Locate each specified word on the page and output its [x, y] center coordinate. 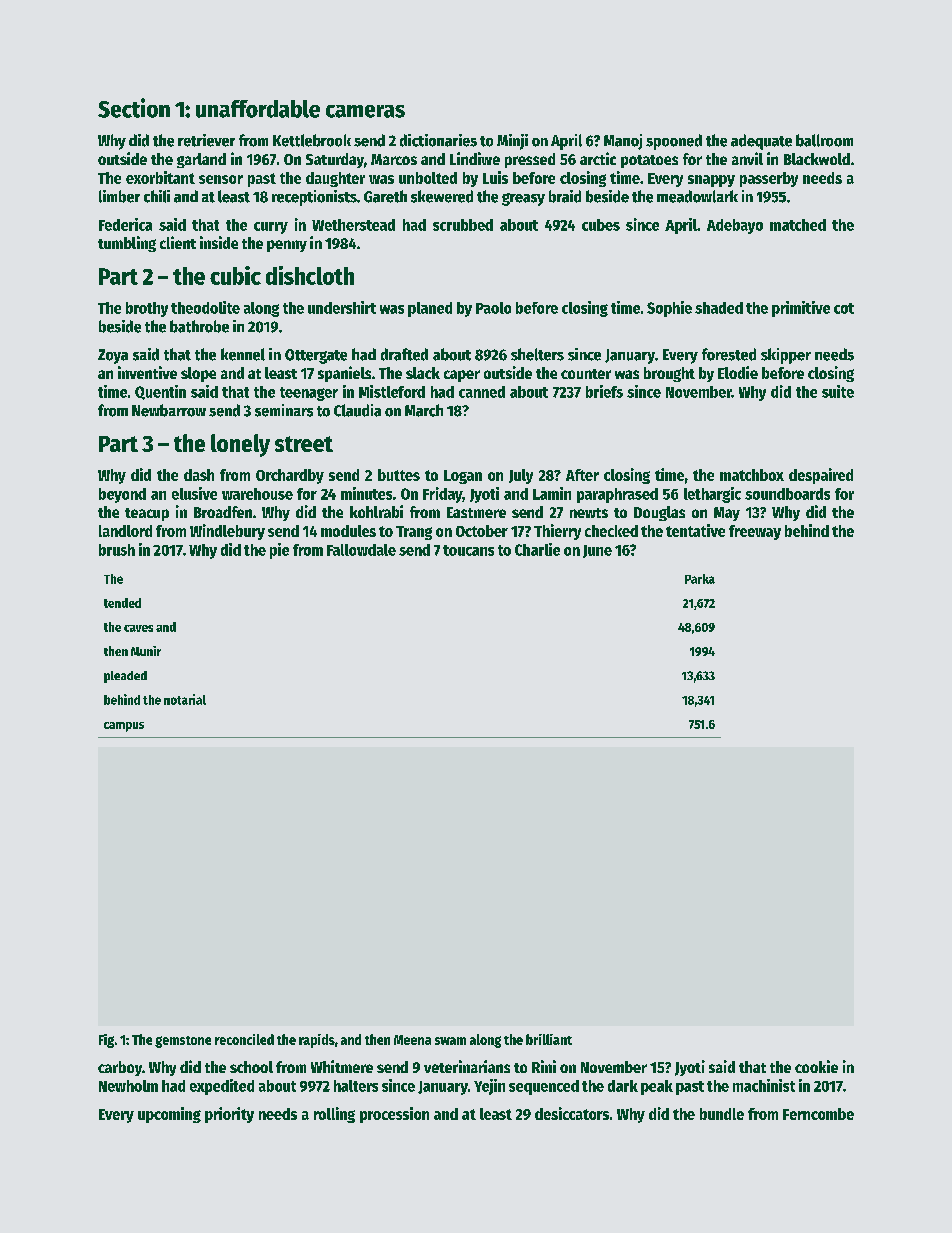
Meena [412, 1040]
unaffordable [258, 109]
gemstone [183, 1042]
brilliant [549, 1039]
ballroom [824, 140]
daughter [335, 179]
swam [450, 1041]
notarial [185, 699]
